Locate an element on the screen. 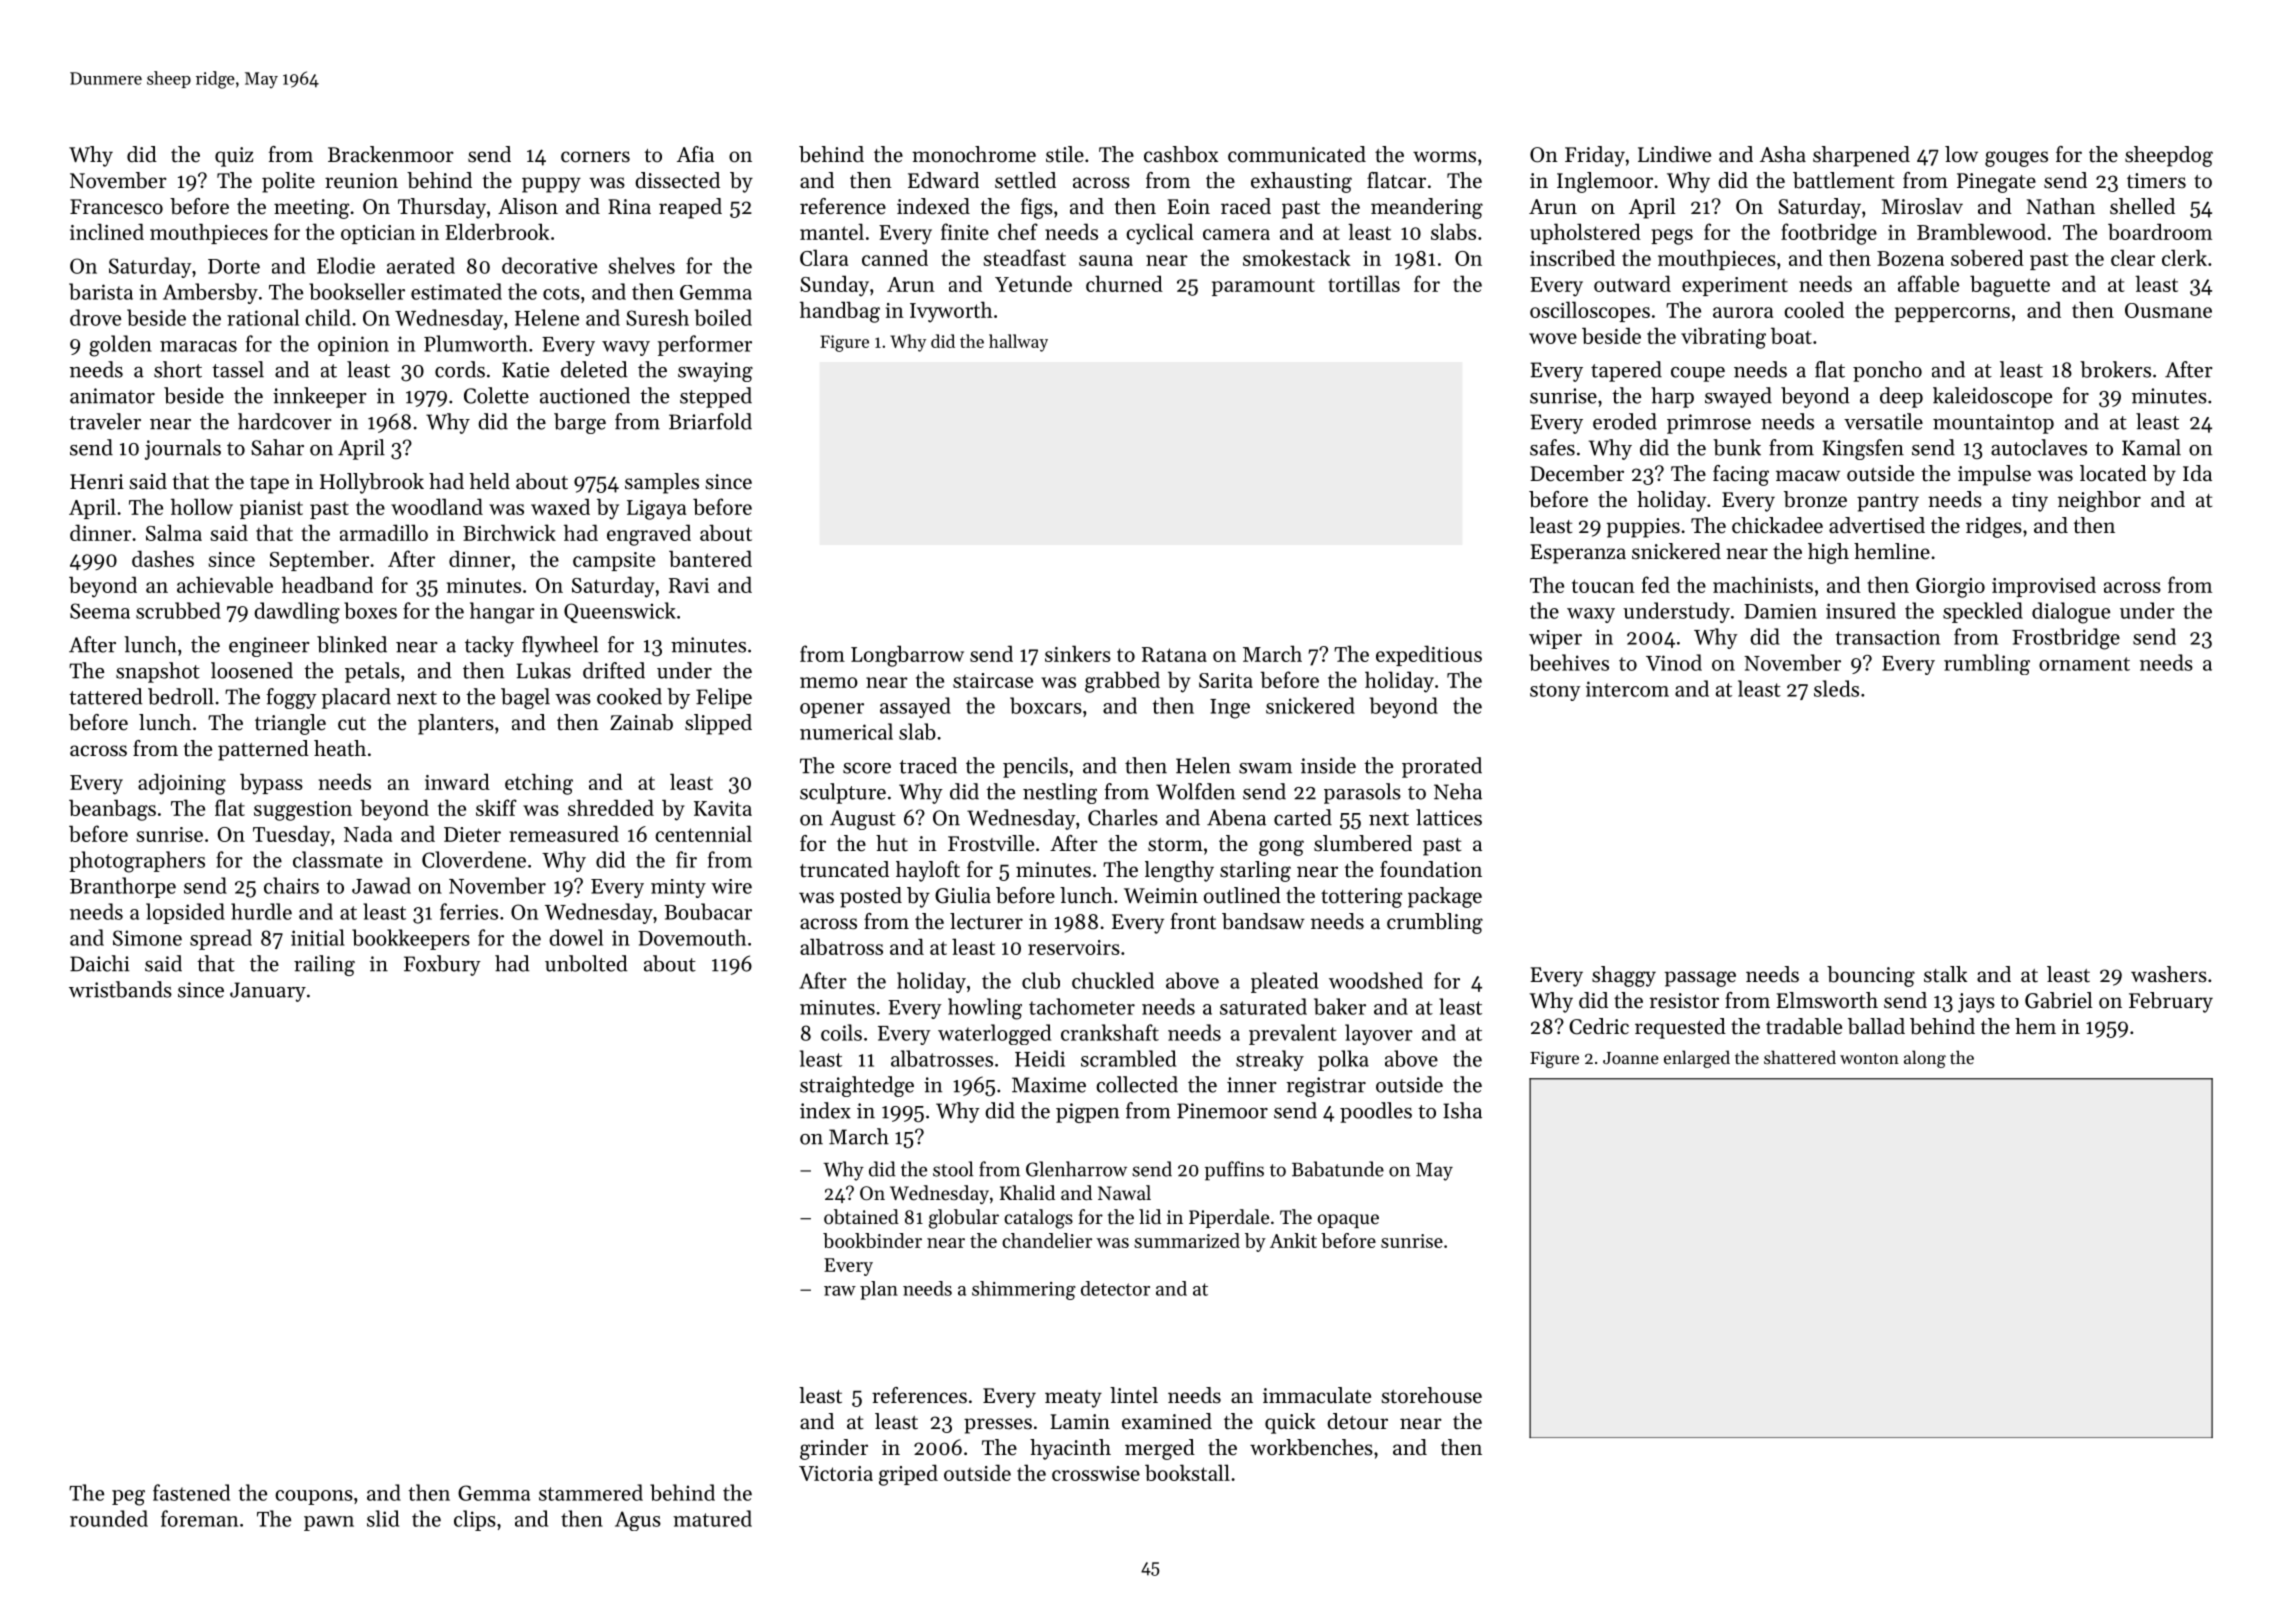 The height and width of the screenshot is (1614, 2282). communicated is located at coordinates (1297, 154).
